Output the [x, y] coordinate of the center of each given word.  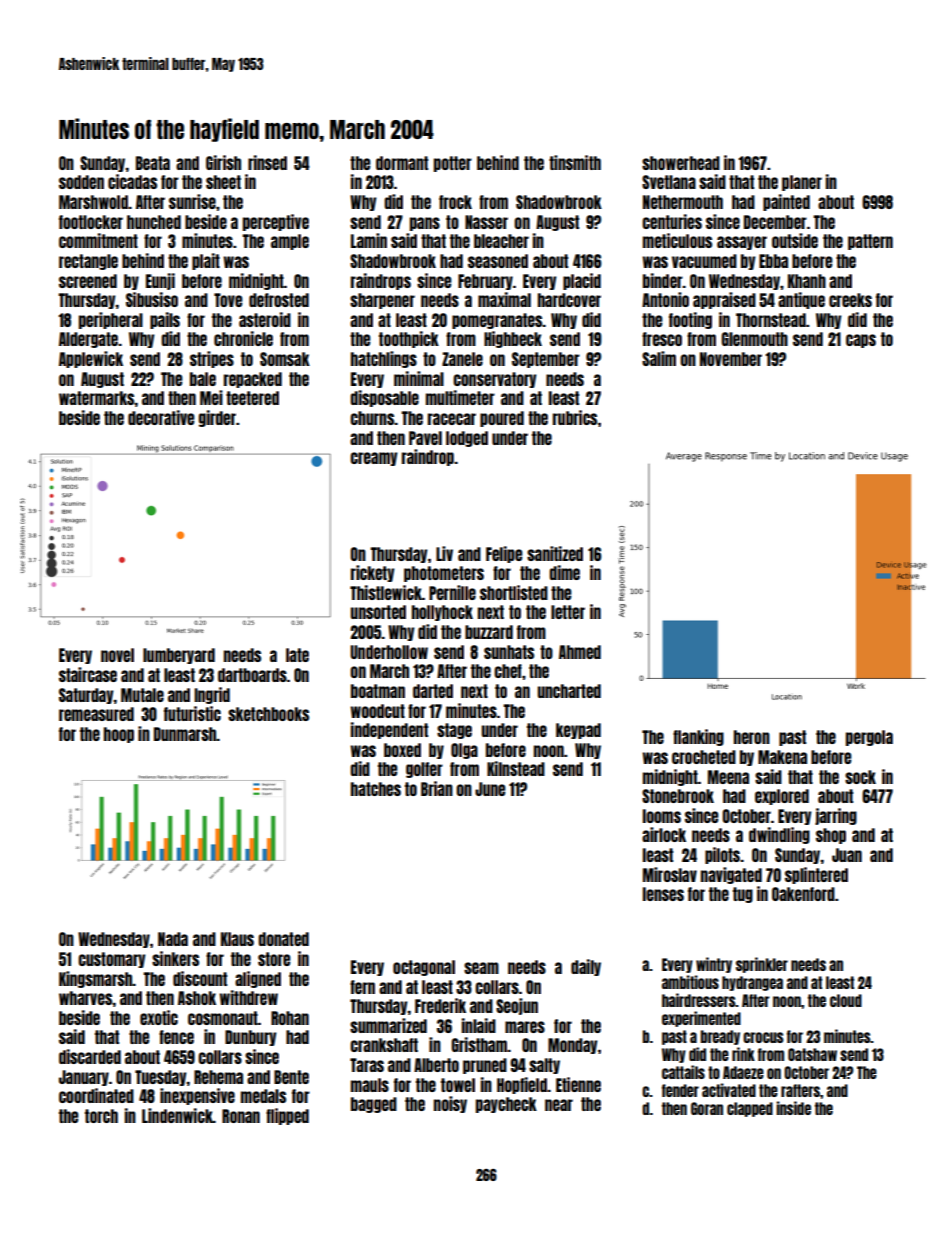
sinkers [175, 958]
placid [582, 281]
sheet [223, 182]
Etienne [578, 1084]
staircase [88, 674]
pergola [869, 738]
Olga [464, 751]
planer [802, 183]
